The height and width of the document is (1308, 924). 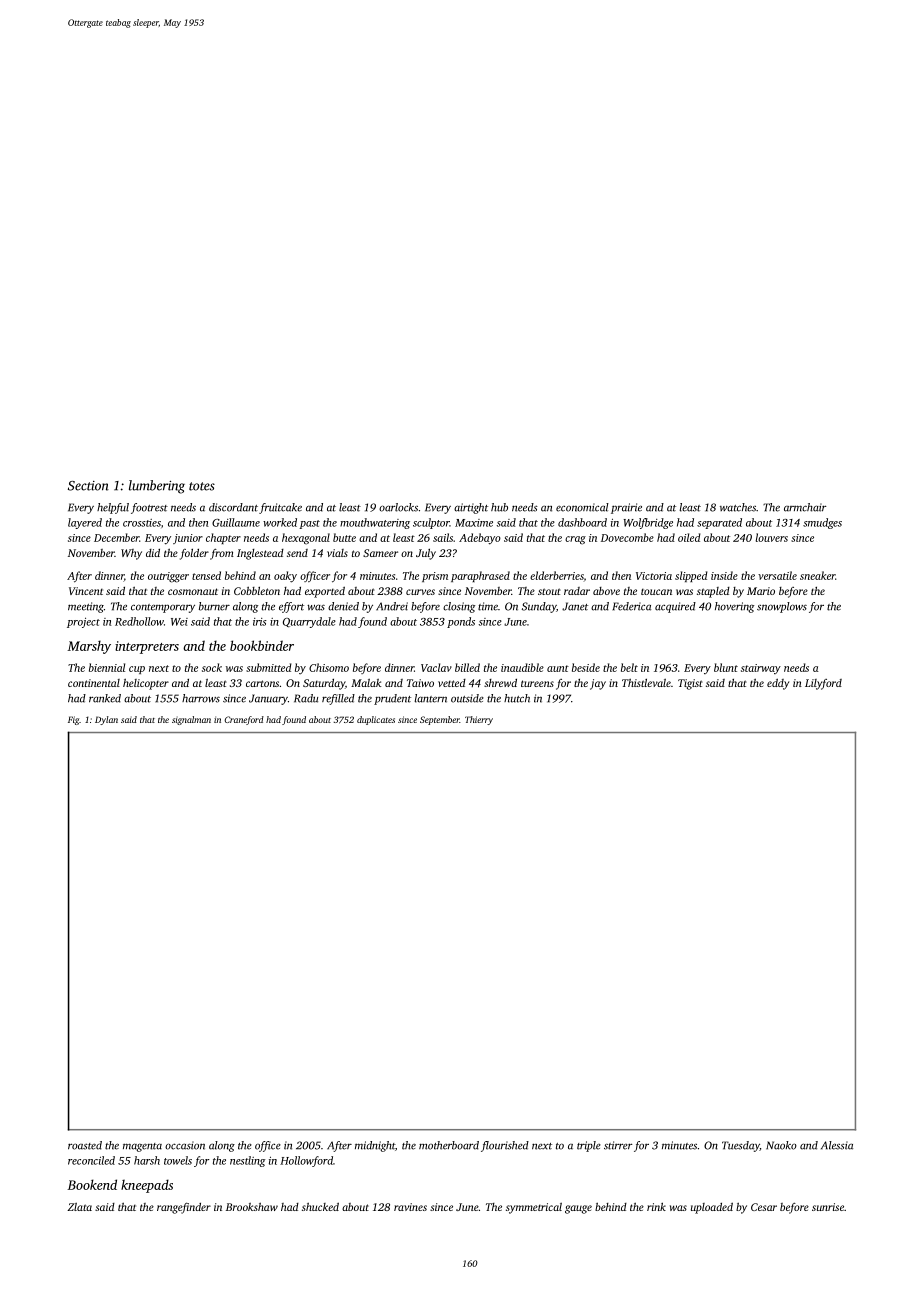 I want to click on roasted, so click(x=85, y=1145).
